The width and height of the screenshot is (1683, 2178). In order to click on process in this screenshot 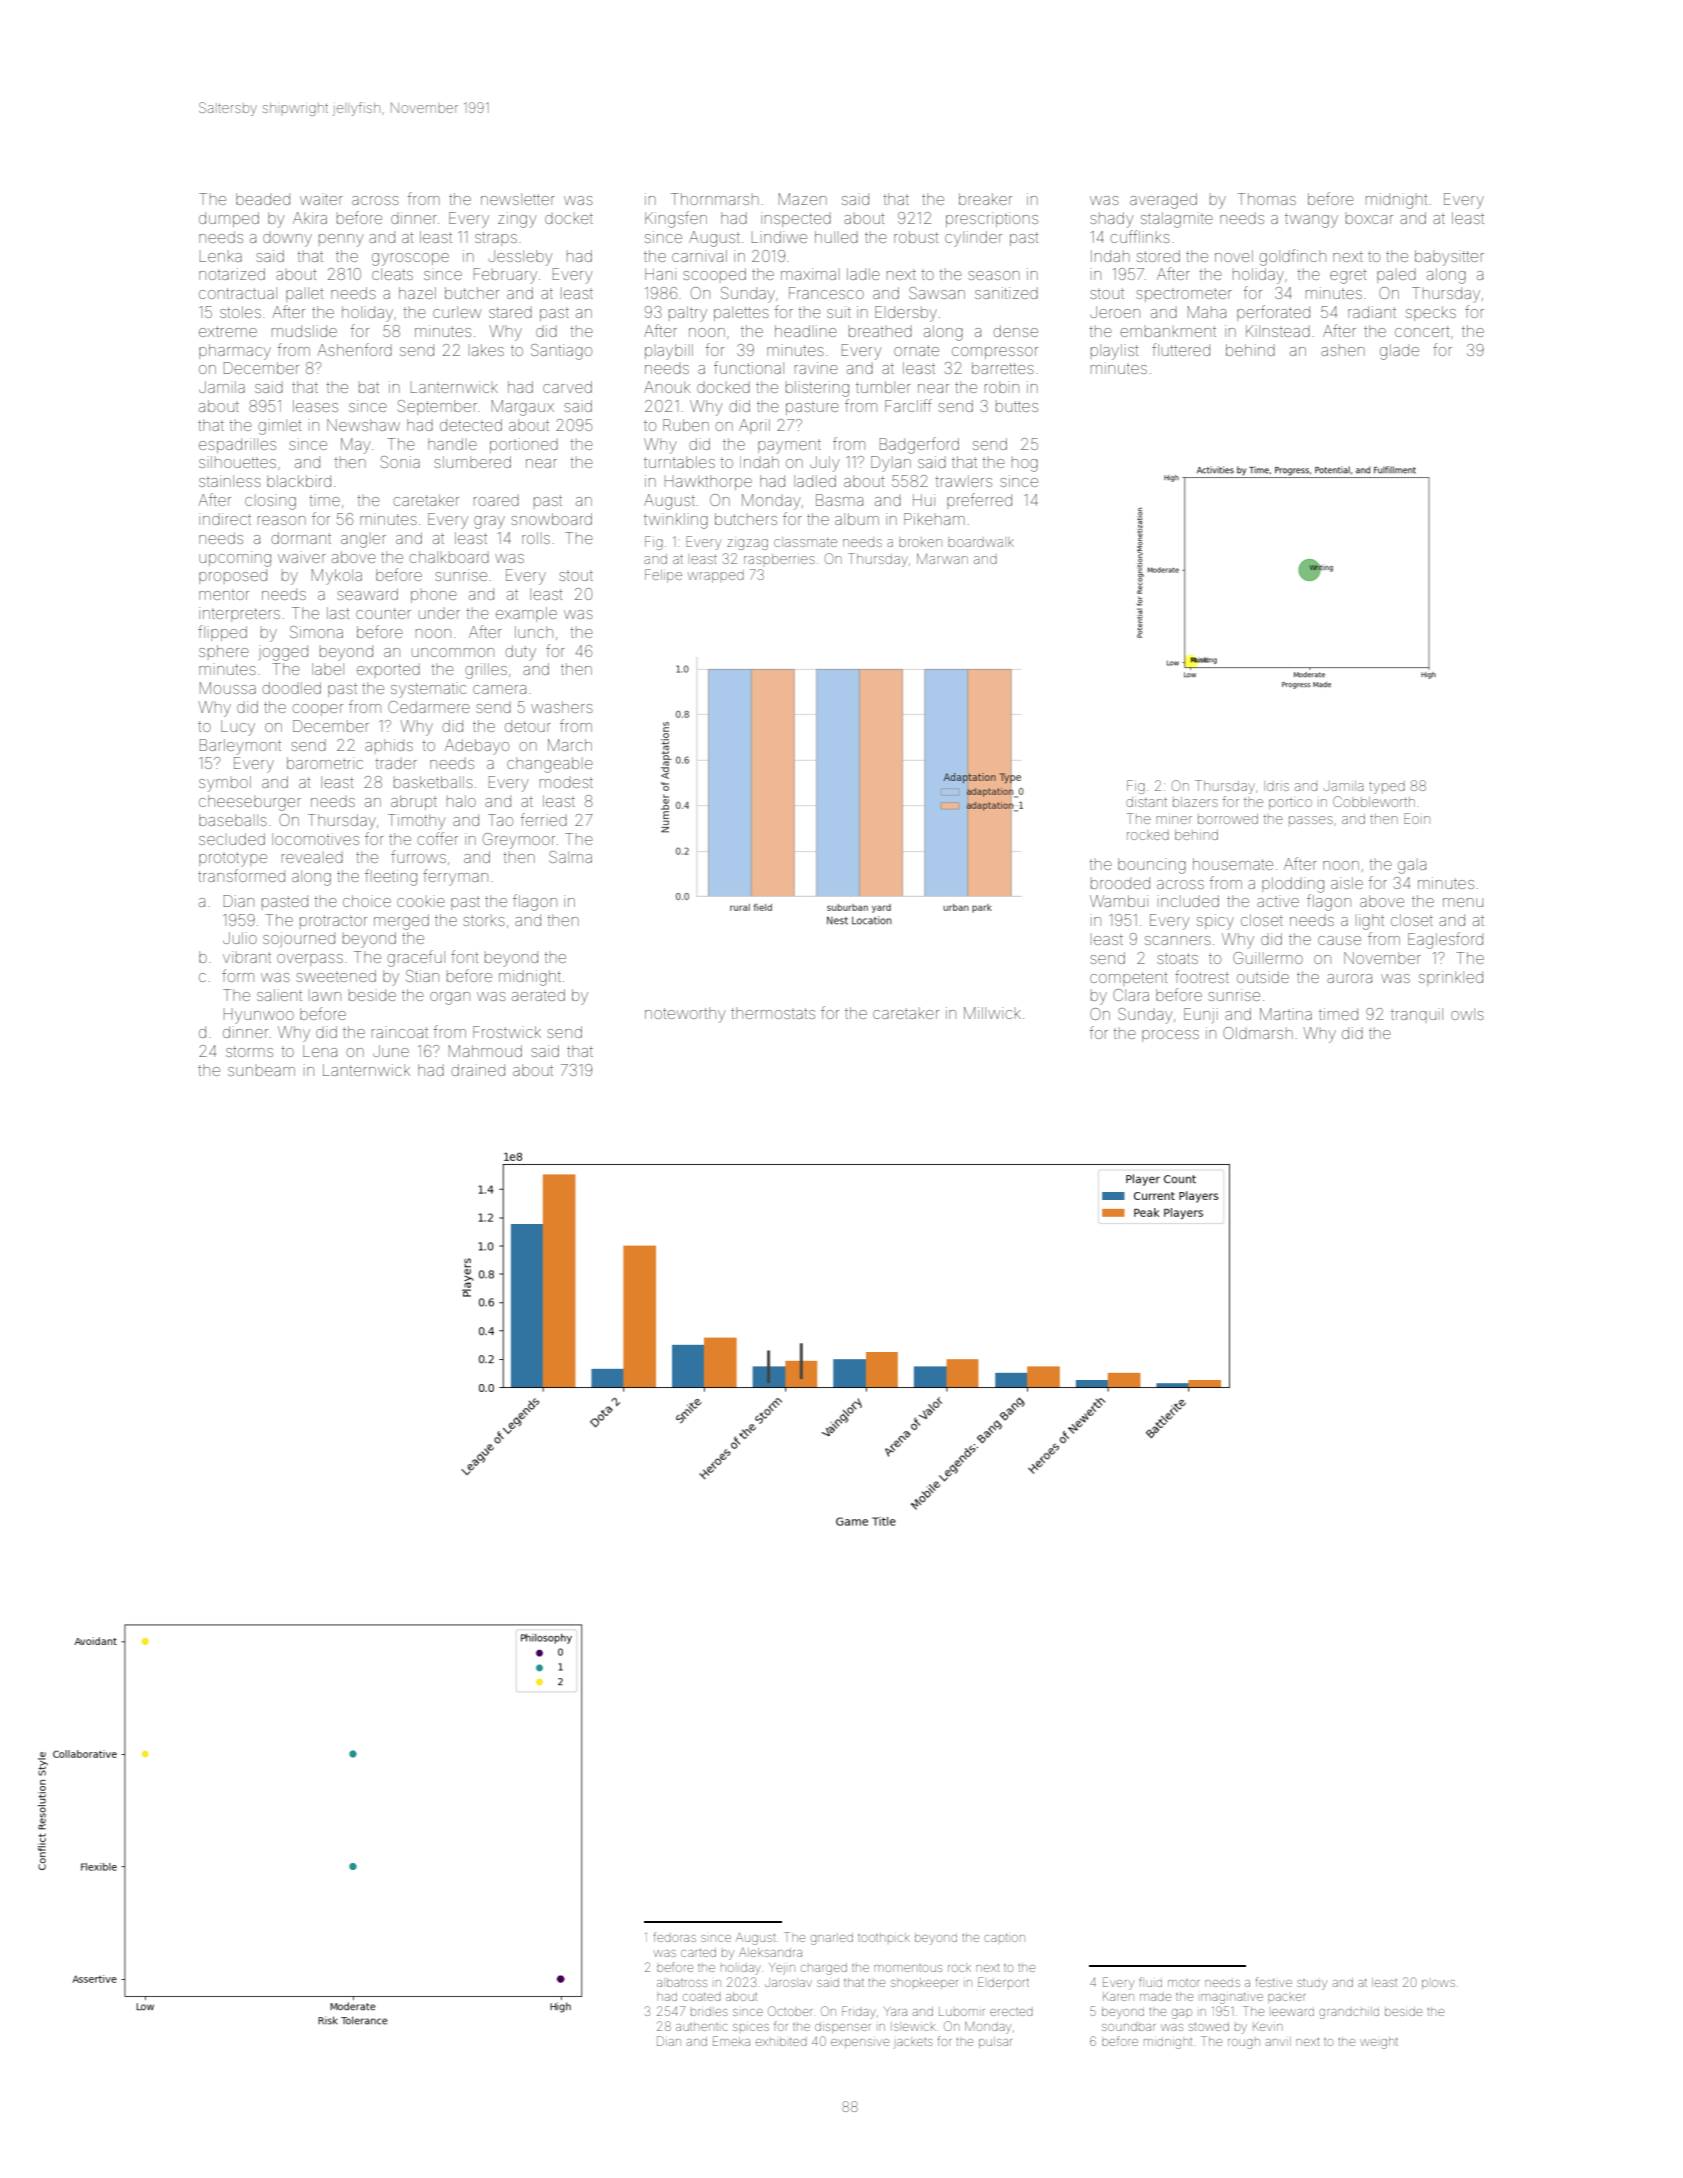, I will do `click(1170, 1036)`.
